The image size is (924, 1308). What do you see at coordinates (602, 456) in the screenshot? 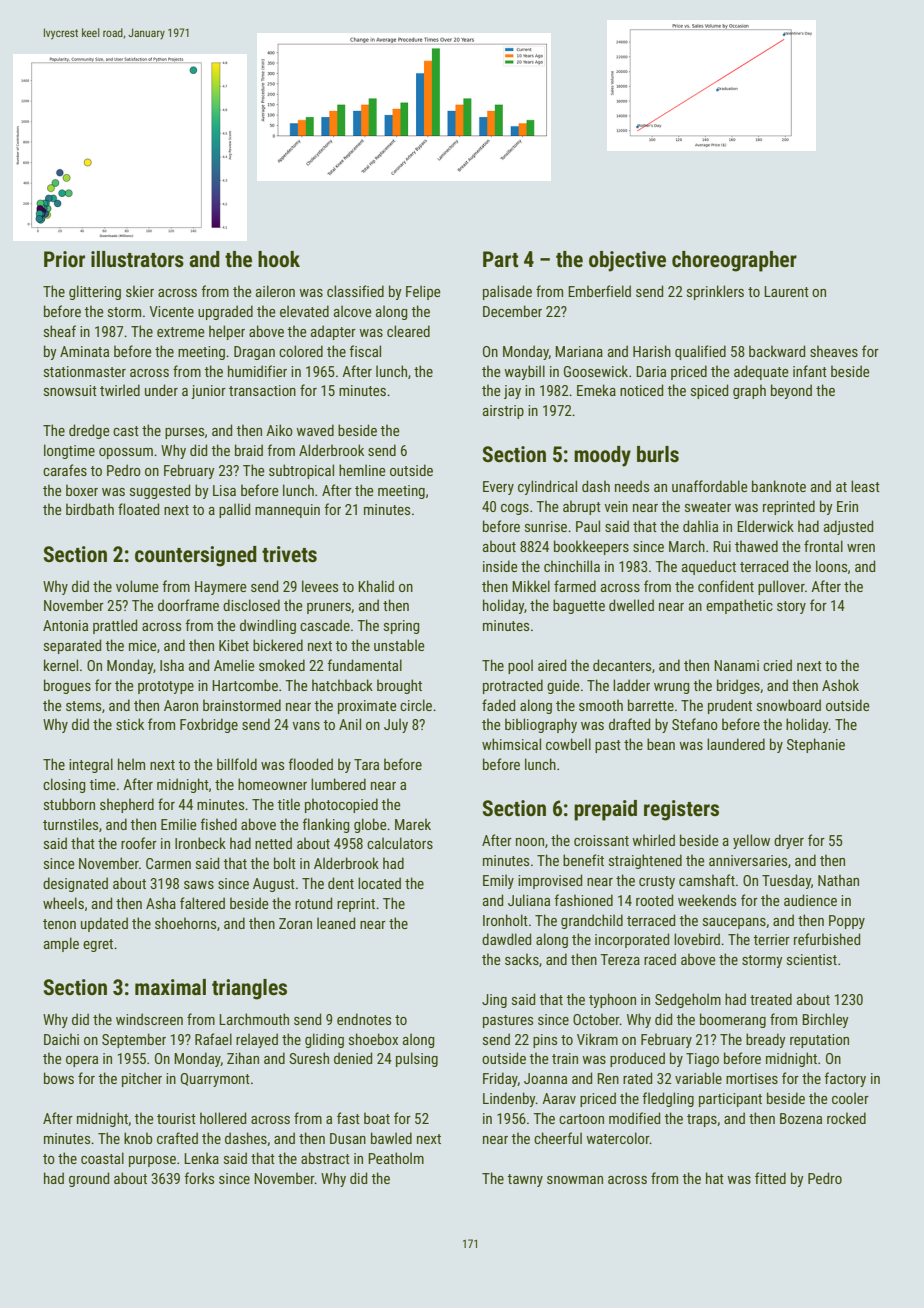
I see `moody` at bounding box center [602, 456].
